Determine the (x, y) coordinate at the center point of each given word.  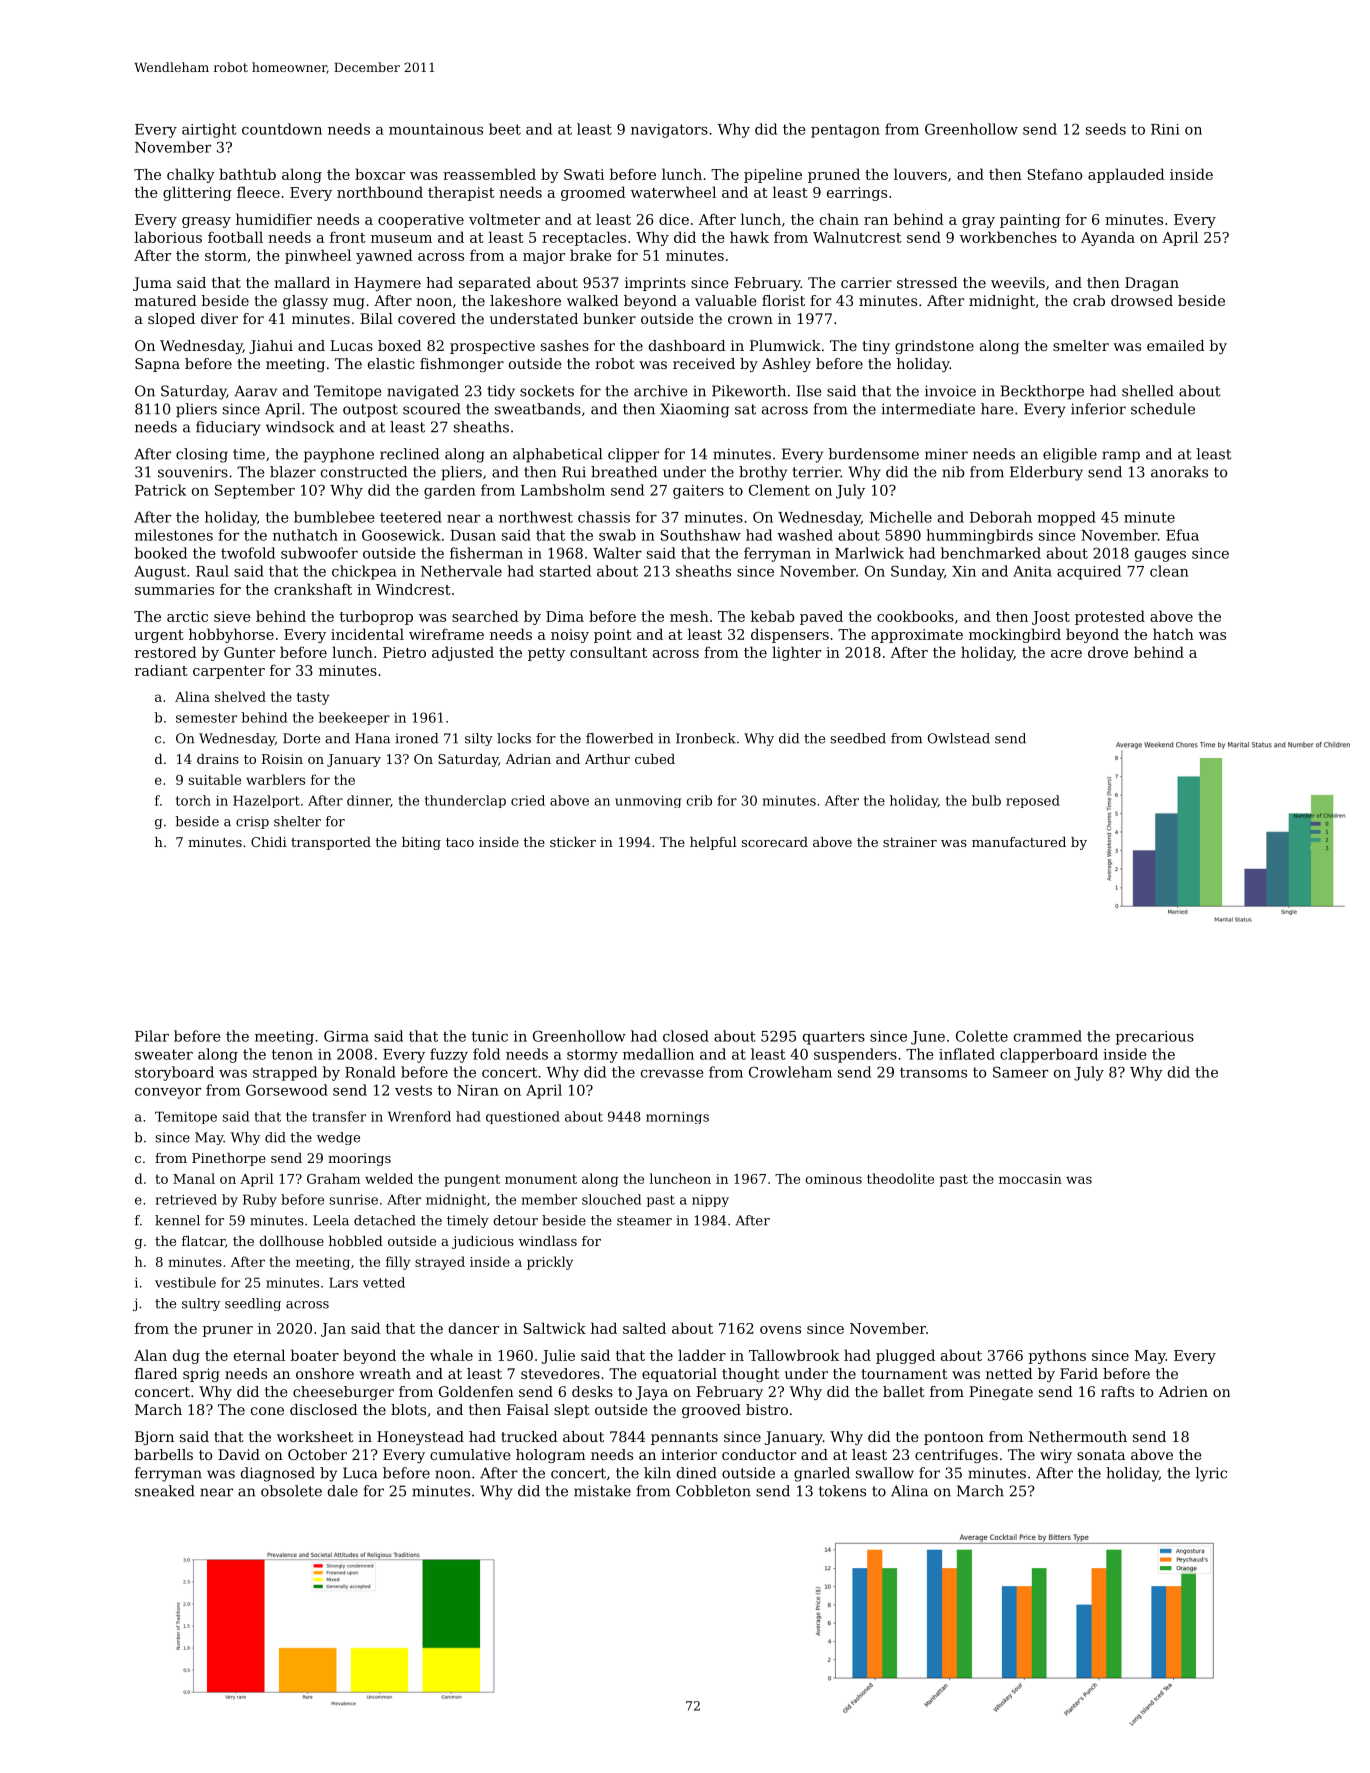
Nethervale (461, 571)
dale (343, 1491)
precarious (1155, 1038)
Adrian (528, 759)
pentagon (845, 131)
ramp (1121, 457)
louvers (920, 174)
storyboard (174, 1073)
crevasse (672, 1074)
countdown (282, 129)
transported (331, 843)
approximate (917, 636)
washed (805, 535)
